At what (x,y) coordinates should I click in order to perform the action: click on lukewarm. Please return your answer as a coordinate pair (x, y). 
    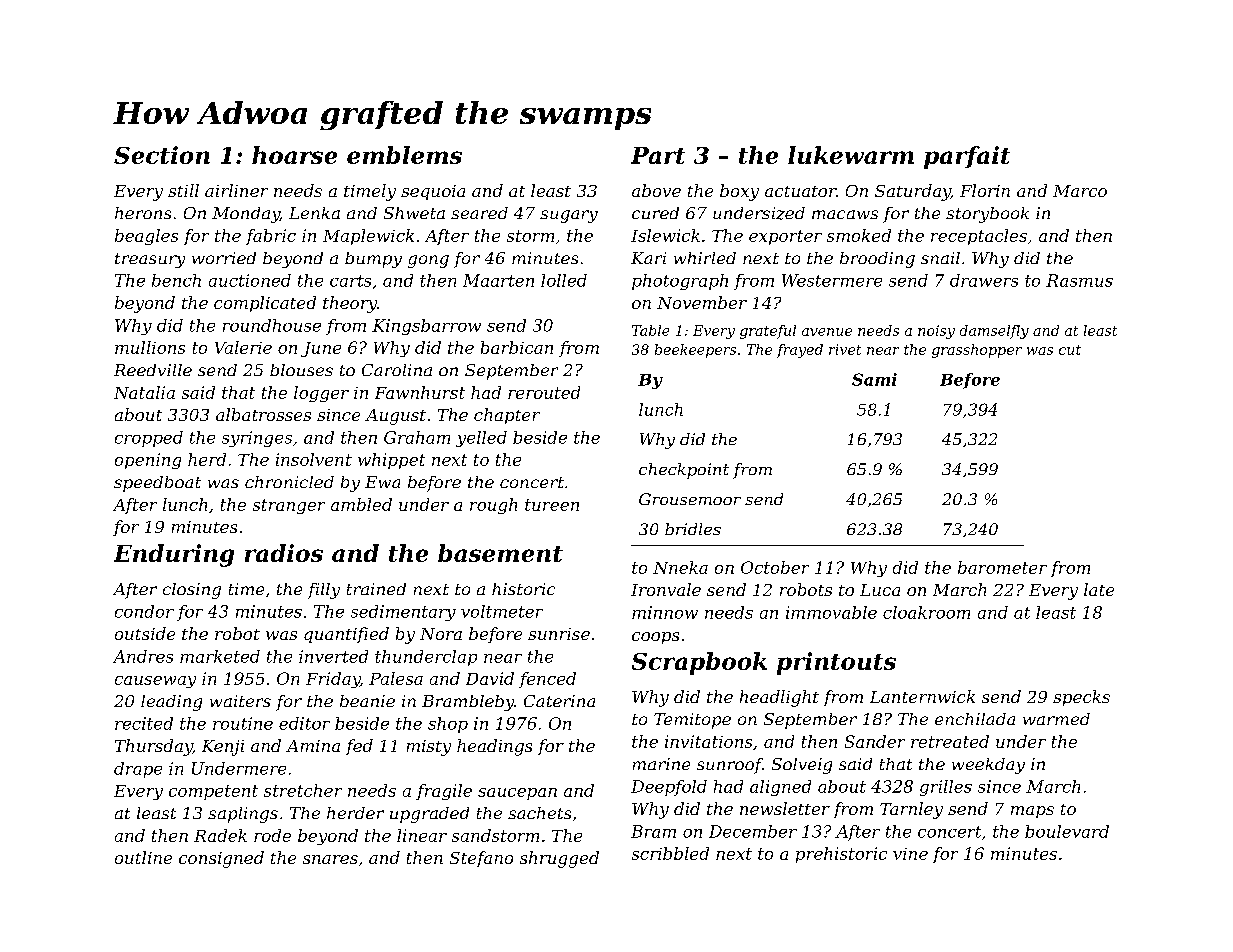
    Looking at the image, I should click on (851, 155).
